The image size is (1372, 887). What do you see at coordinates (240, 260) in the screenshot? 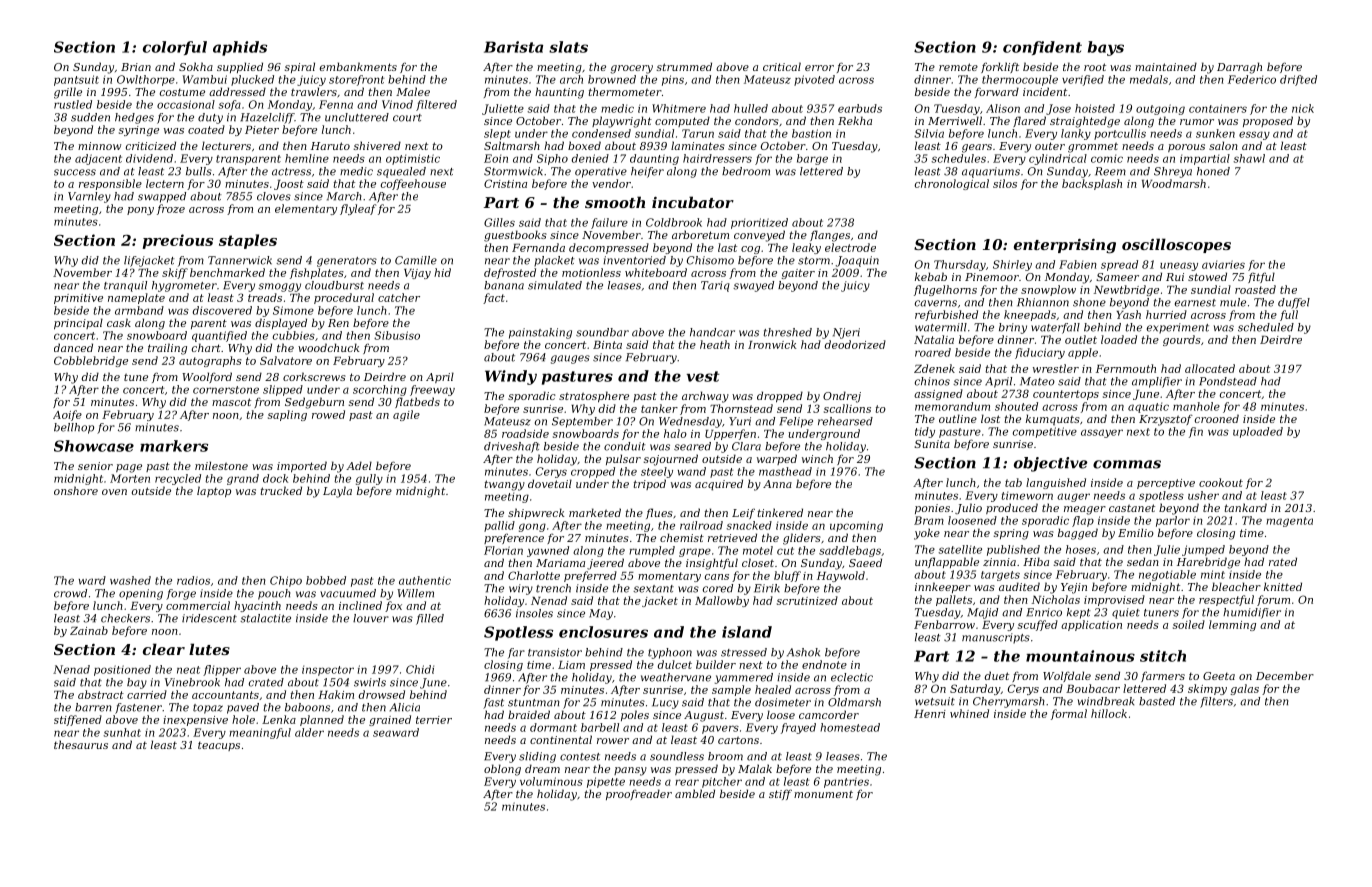
I see `Tannerwick` at bounding box center [240, 260].
